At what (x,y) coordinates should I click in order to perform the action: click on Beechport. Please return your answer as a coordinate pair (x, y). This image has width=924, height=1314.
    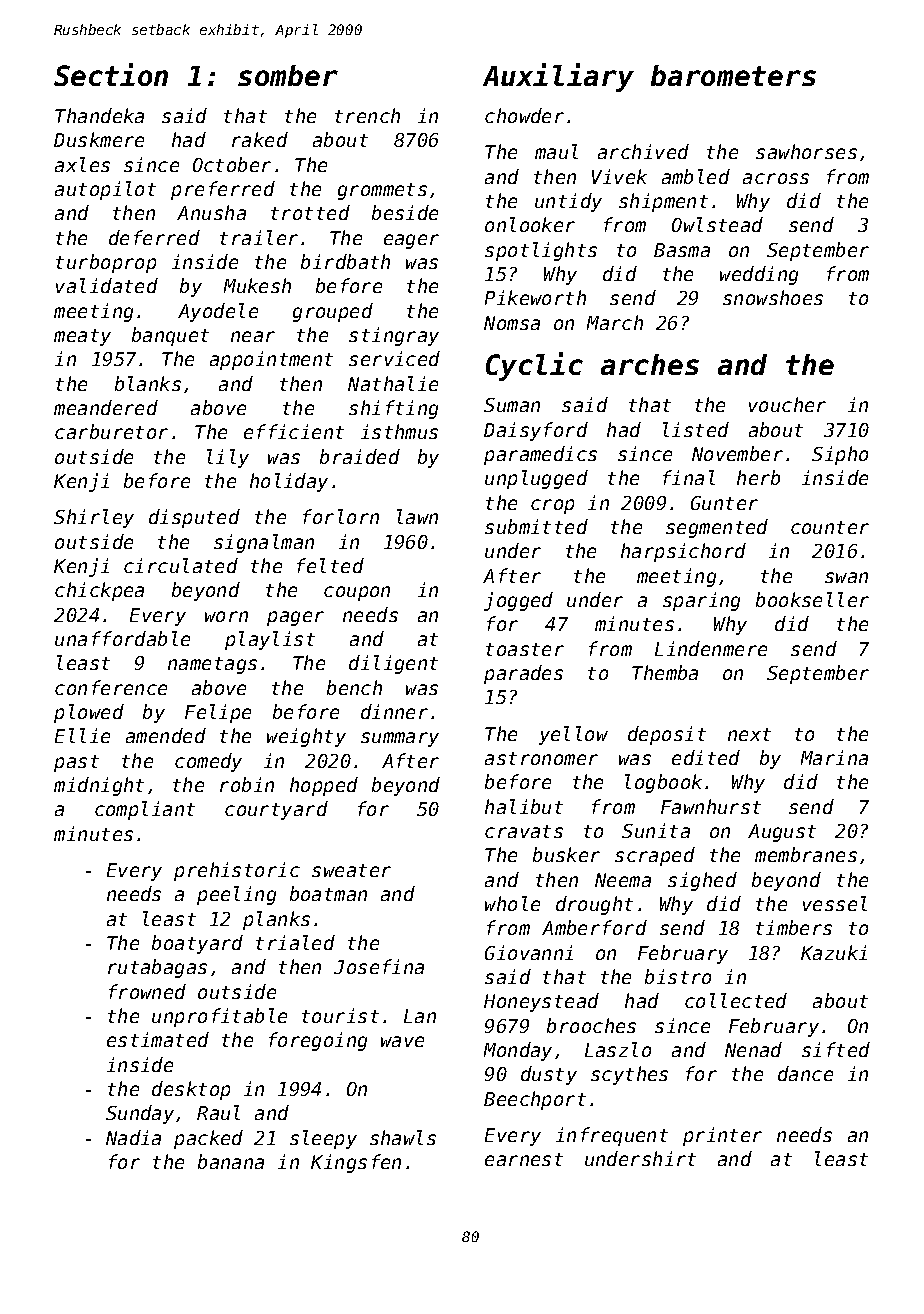
    Looking at the image, I should click on (535, 1100).
